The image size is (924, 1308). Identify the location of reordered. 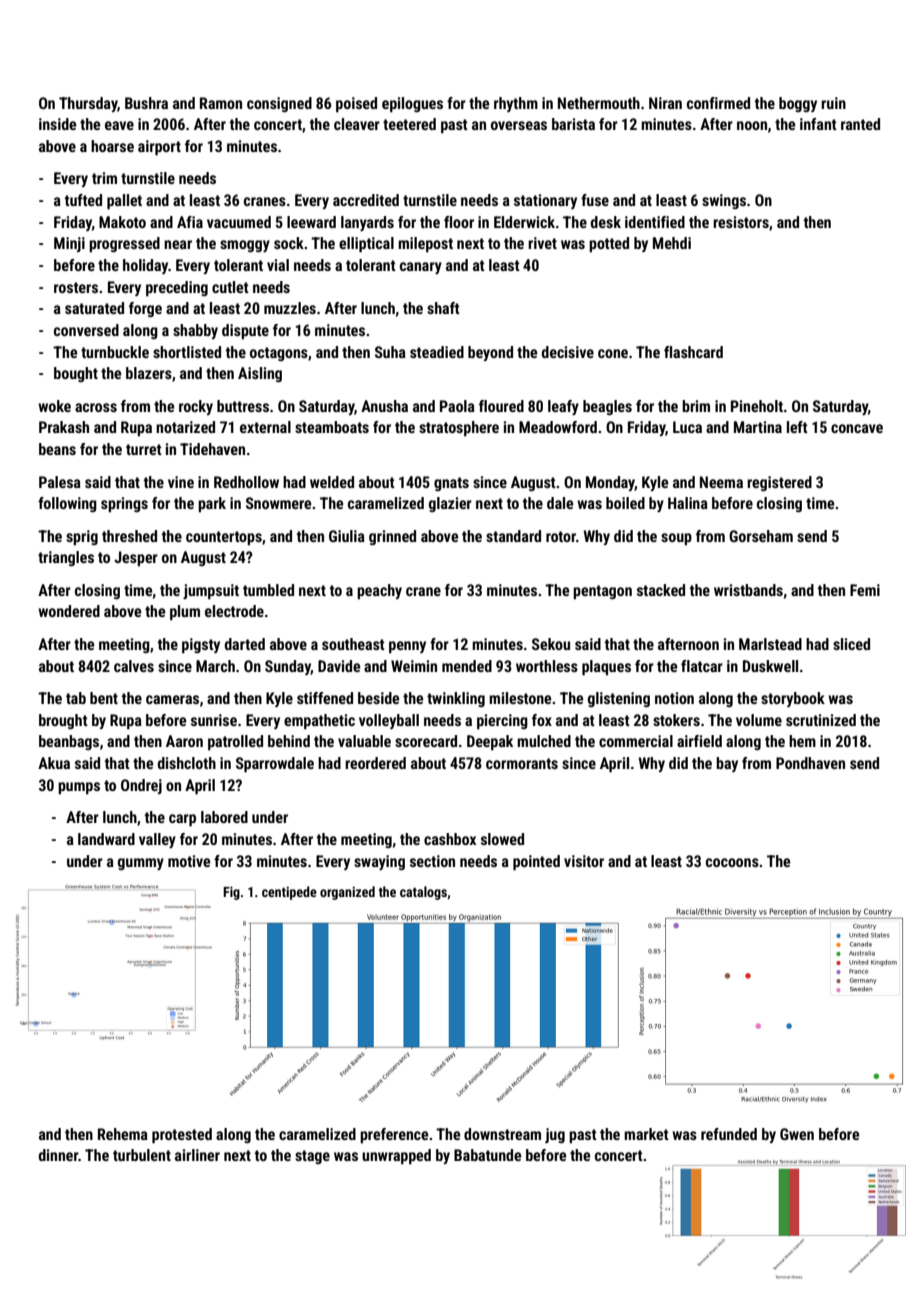
(375, 763).
